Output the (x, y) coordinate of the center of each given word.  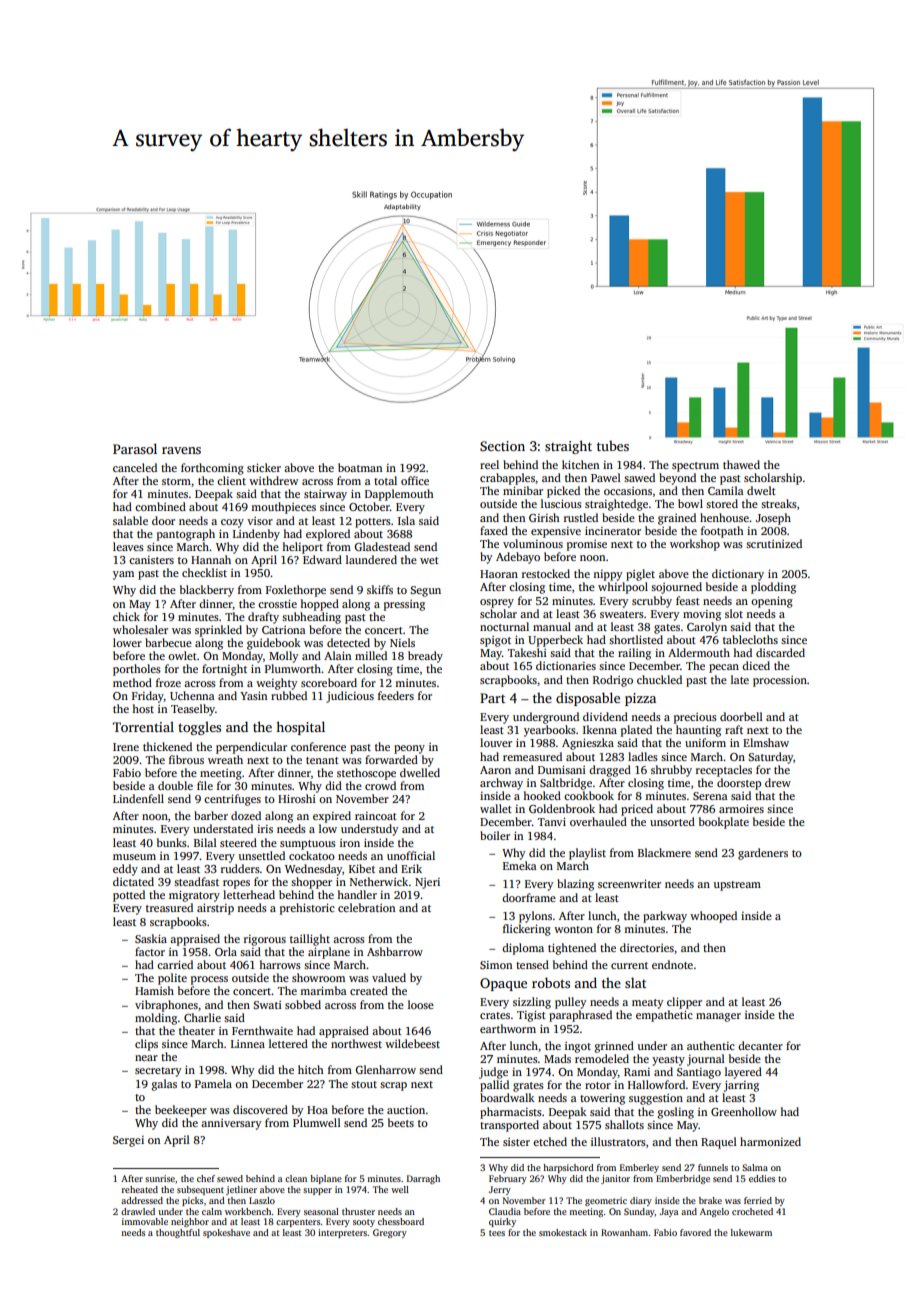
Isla (406, 520)
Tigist (531, 1016)
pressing (404, 605)
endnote (672, 964)
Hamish (154, 990)
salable (130, 520)
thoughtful (178, 1233)
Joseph (773, 519)
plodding (773, 588)
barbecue (168, 642)
